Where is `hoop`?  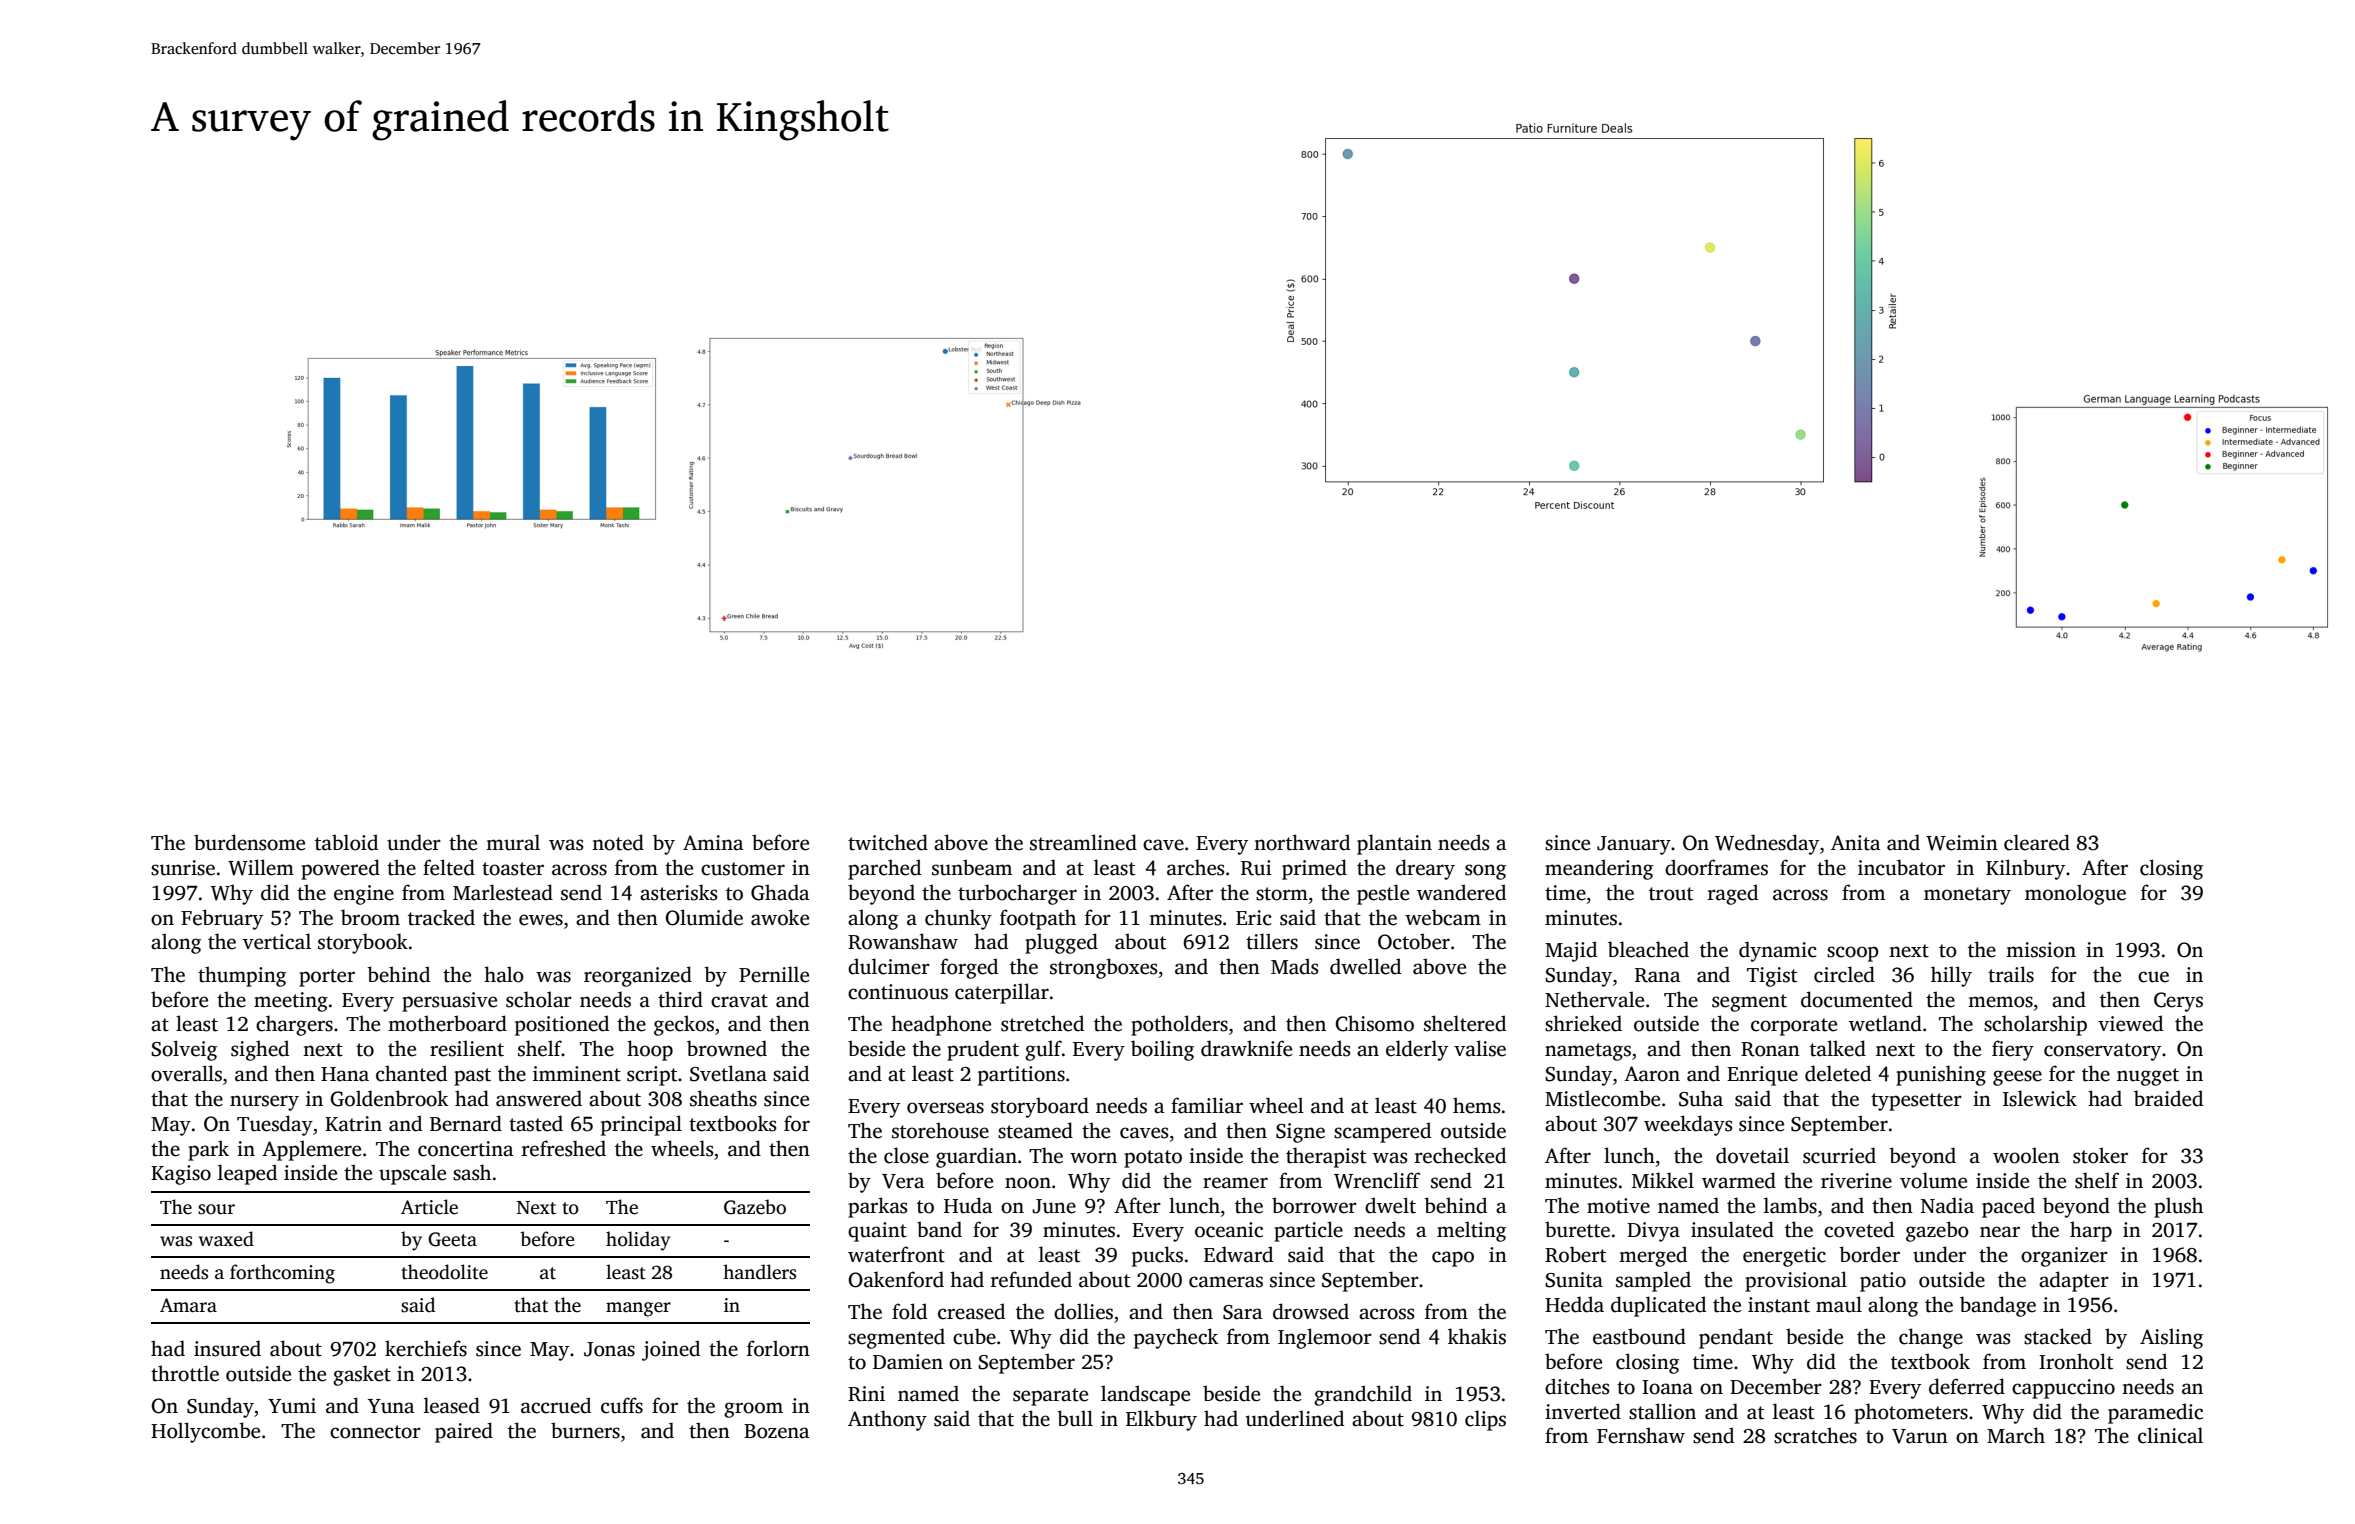
hoop is located at coordinates (650, 1050).
